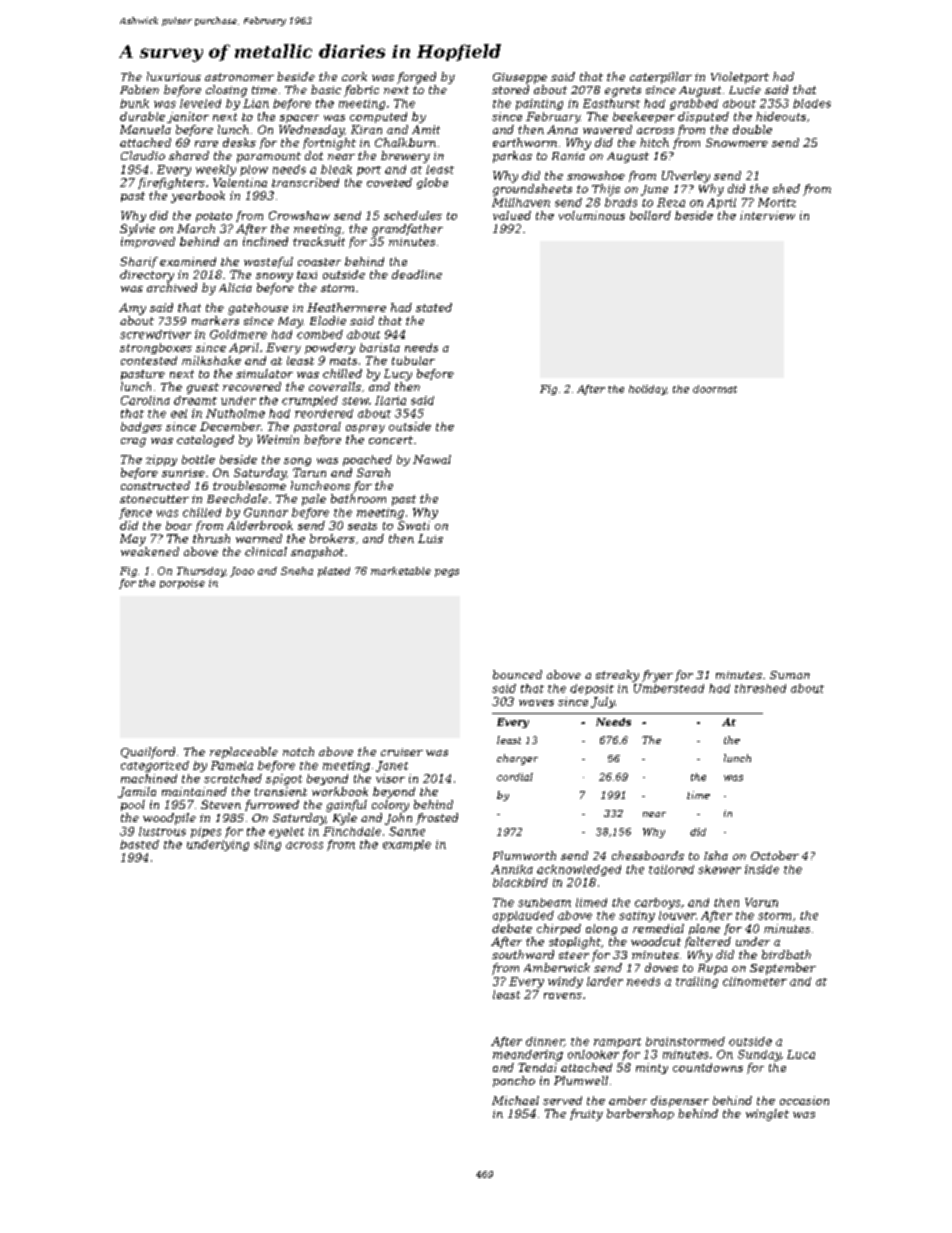 Image resolution: width=952 pixels, height=1233 pixels. What do you see at coordinates (145, 400) in the document?
I see `Carolina` at bounding box center [145, 400].
